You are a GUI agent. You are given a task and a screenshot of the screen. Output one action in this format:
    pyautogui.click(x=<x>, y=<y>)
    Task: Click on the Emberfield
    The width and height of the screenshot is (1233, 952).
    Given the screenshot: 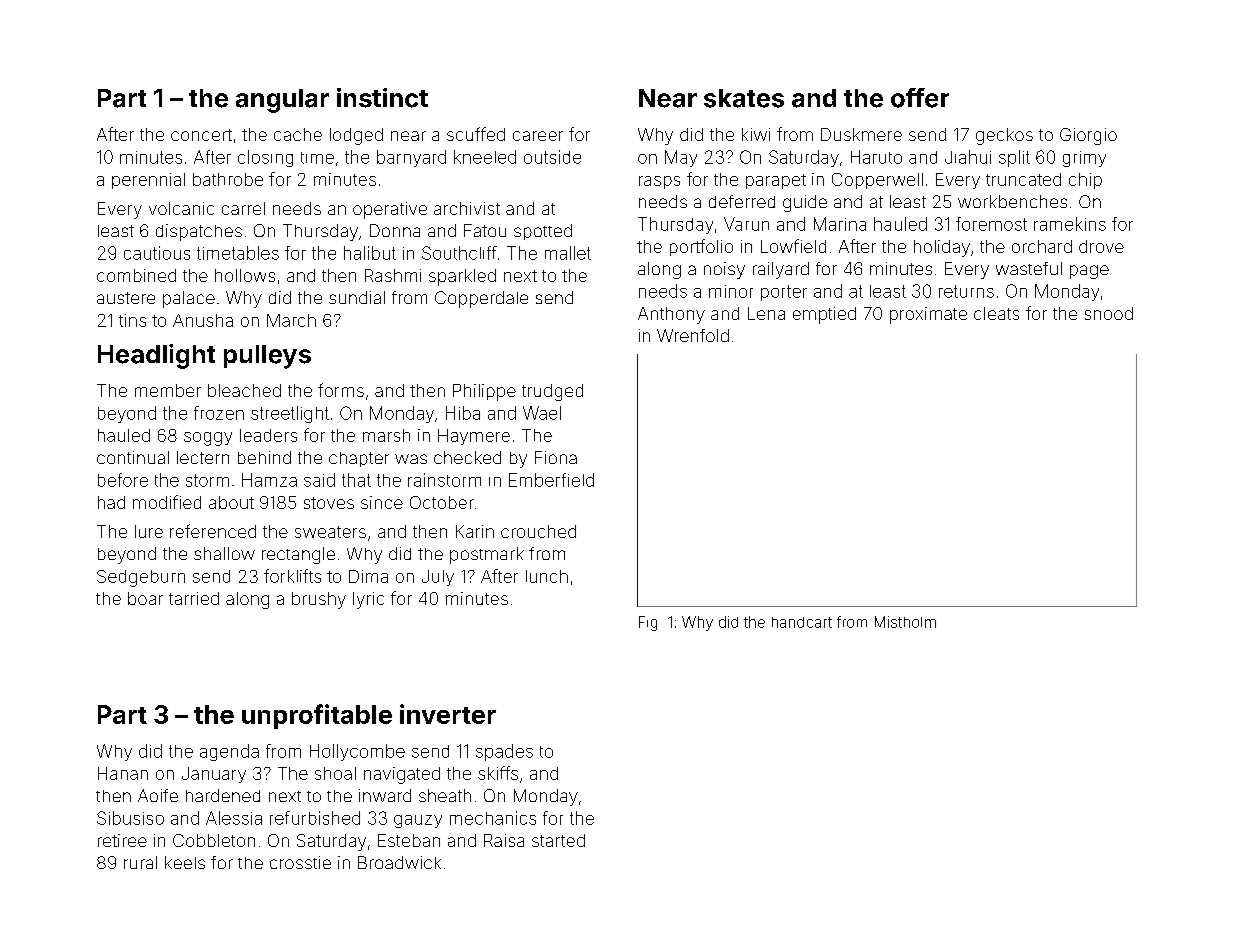 What is the action you would take?
    pyautogui.click(x=551, y=480)
